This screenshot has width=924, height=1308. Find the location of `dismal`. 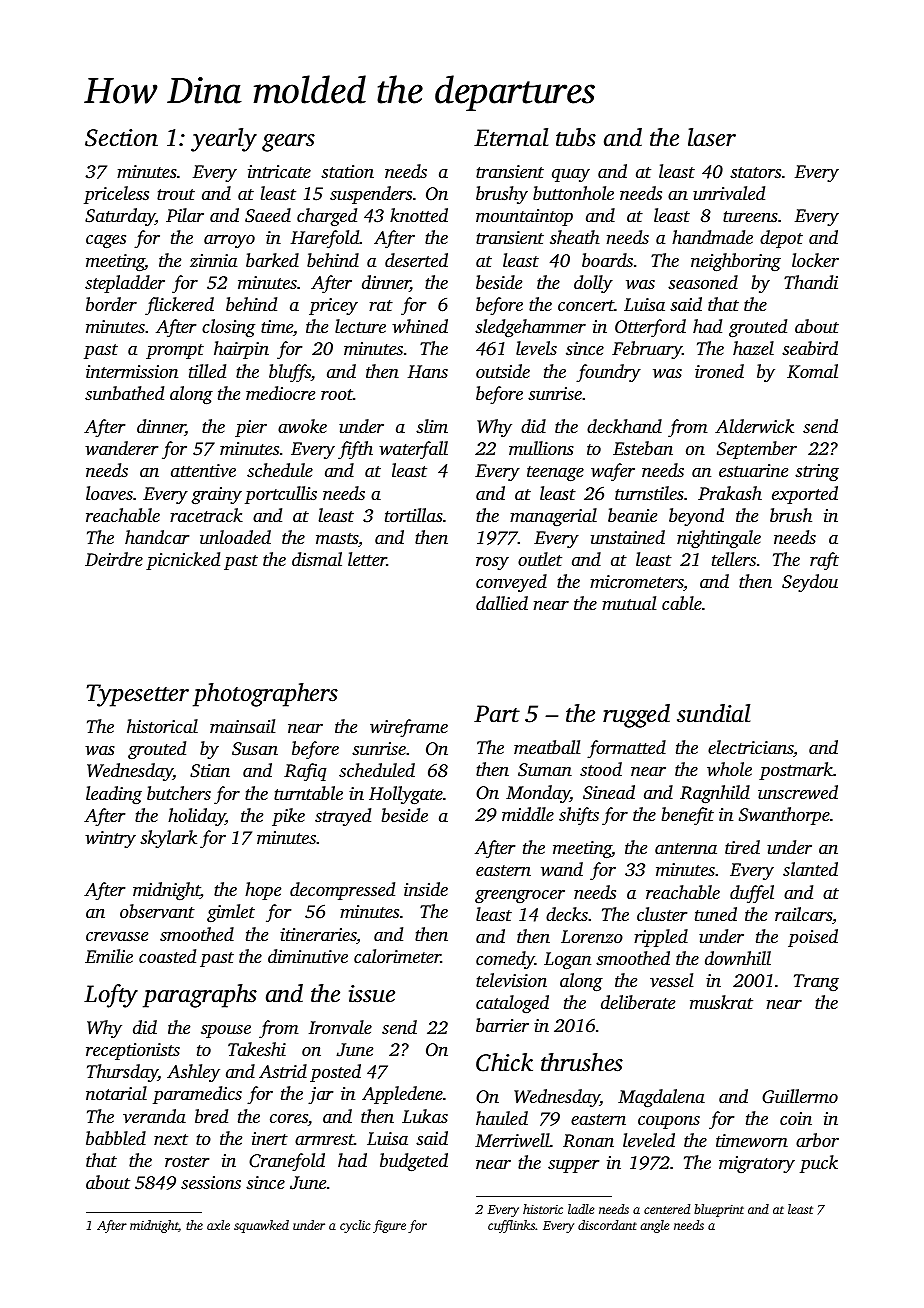

dismal is located at coordinates (317, 559).
